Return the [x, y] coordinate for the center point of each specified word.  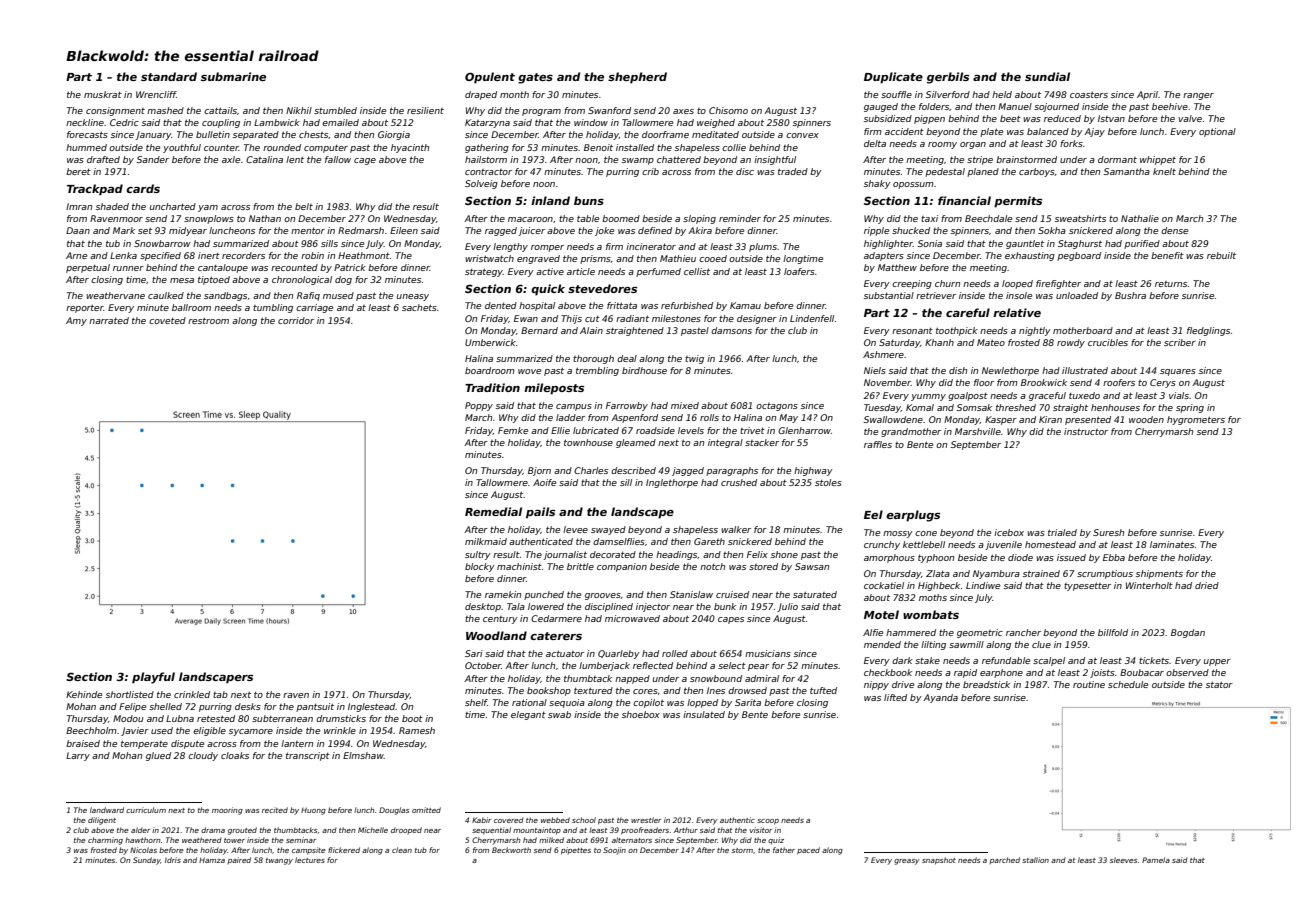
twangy [279, 861]
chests [313, 134]
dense [1174, 230]
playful [153, 678]
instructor [1086, 431]
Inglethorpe [672, 483]
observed [1187, 672]
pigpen [929, 119]
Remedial [493, 511]
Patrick [350, 267]
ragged [501, 231]
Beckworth [511, 850]
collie [734, 147]
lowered [546, 606]
